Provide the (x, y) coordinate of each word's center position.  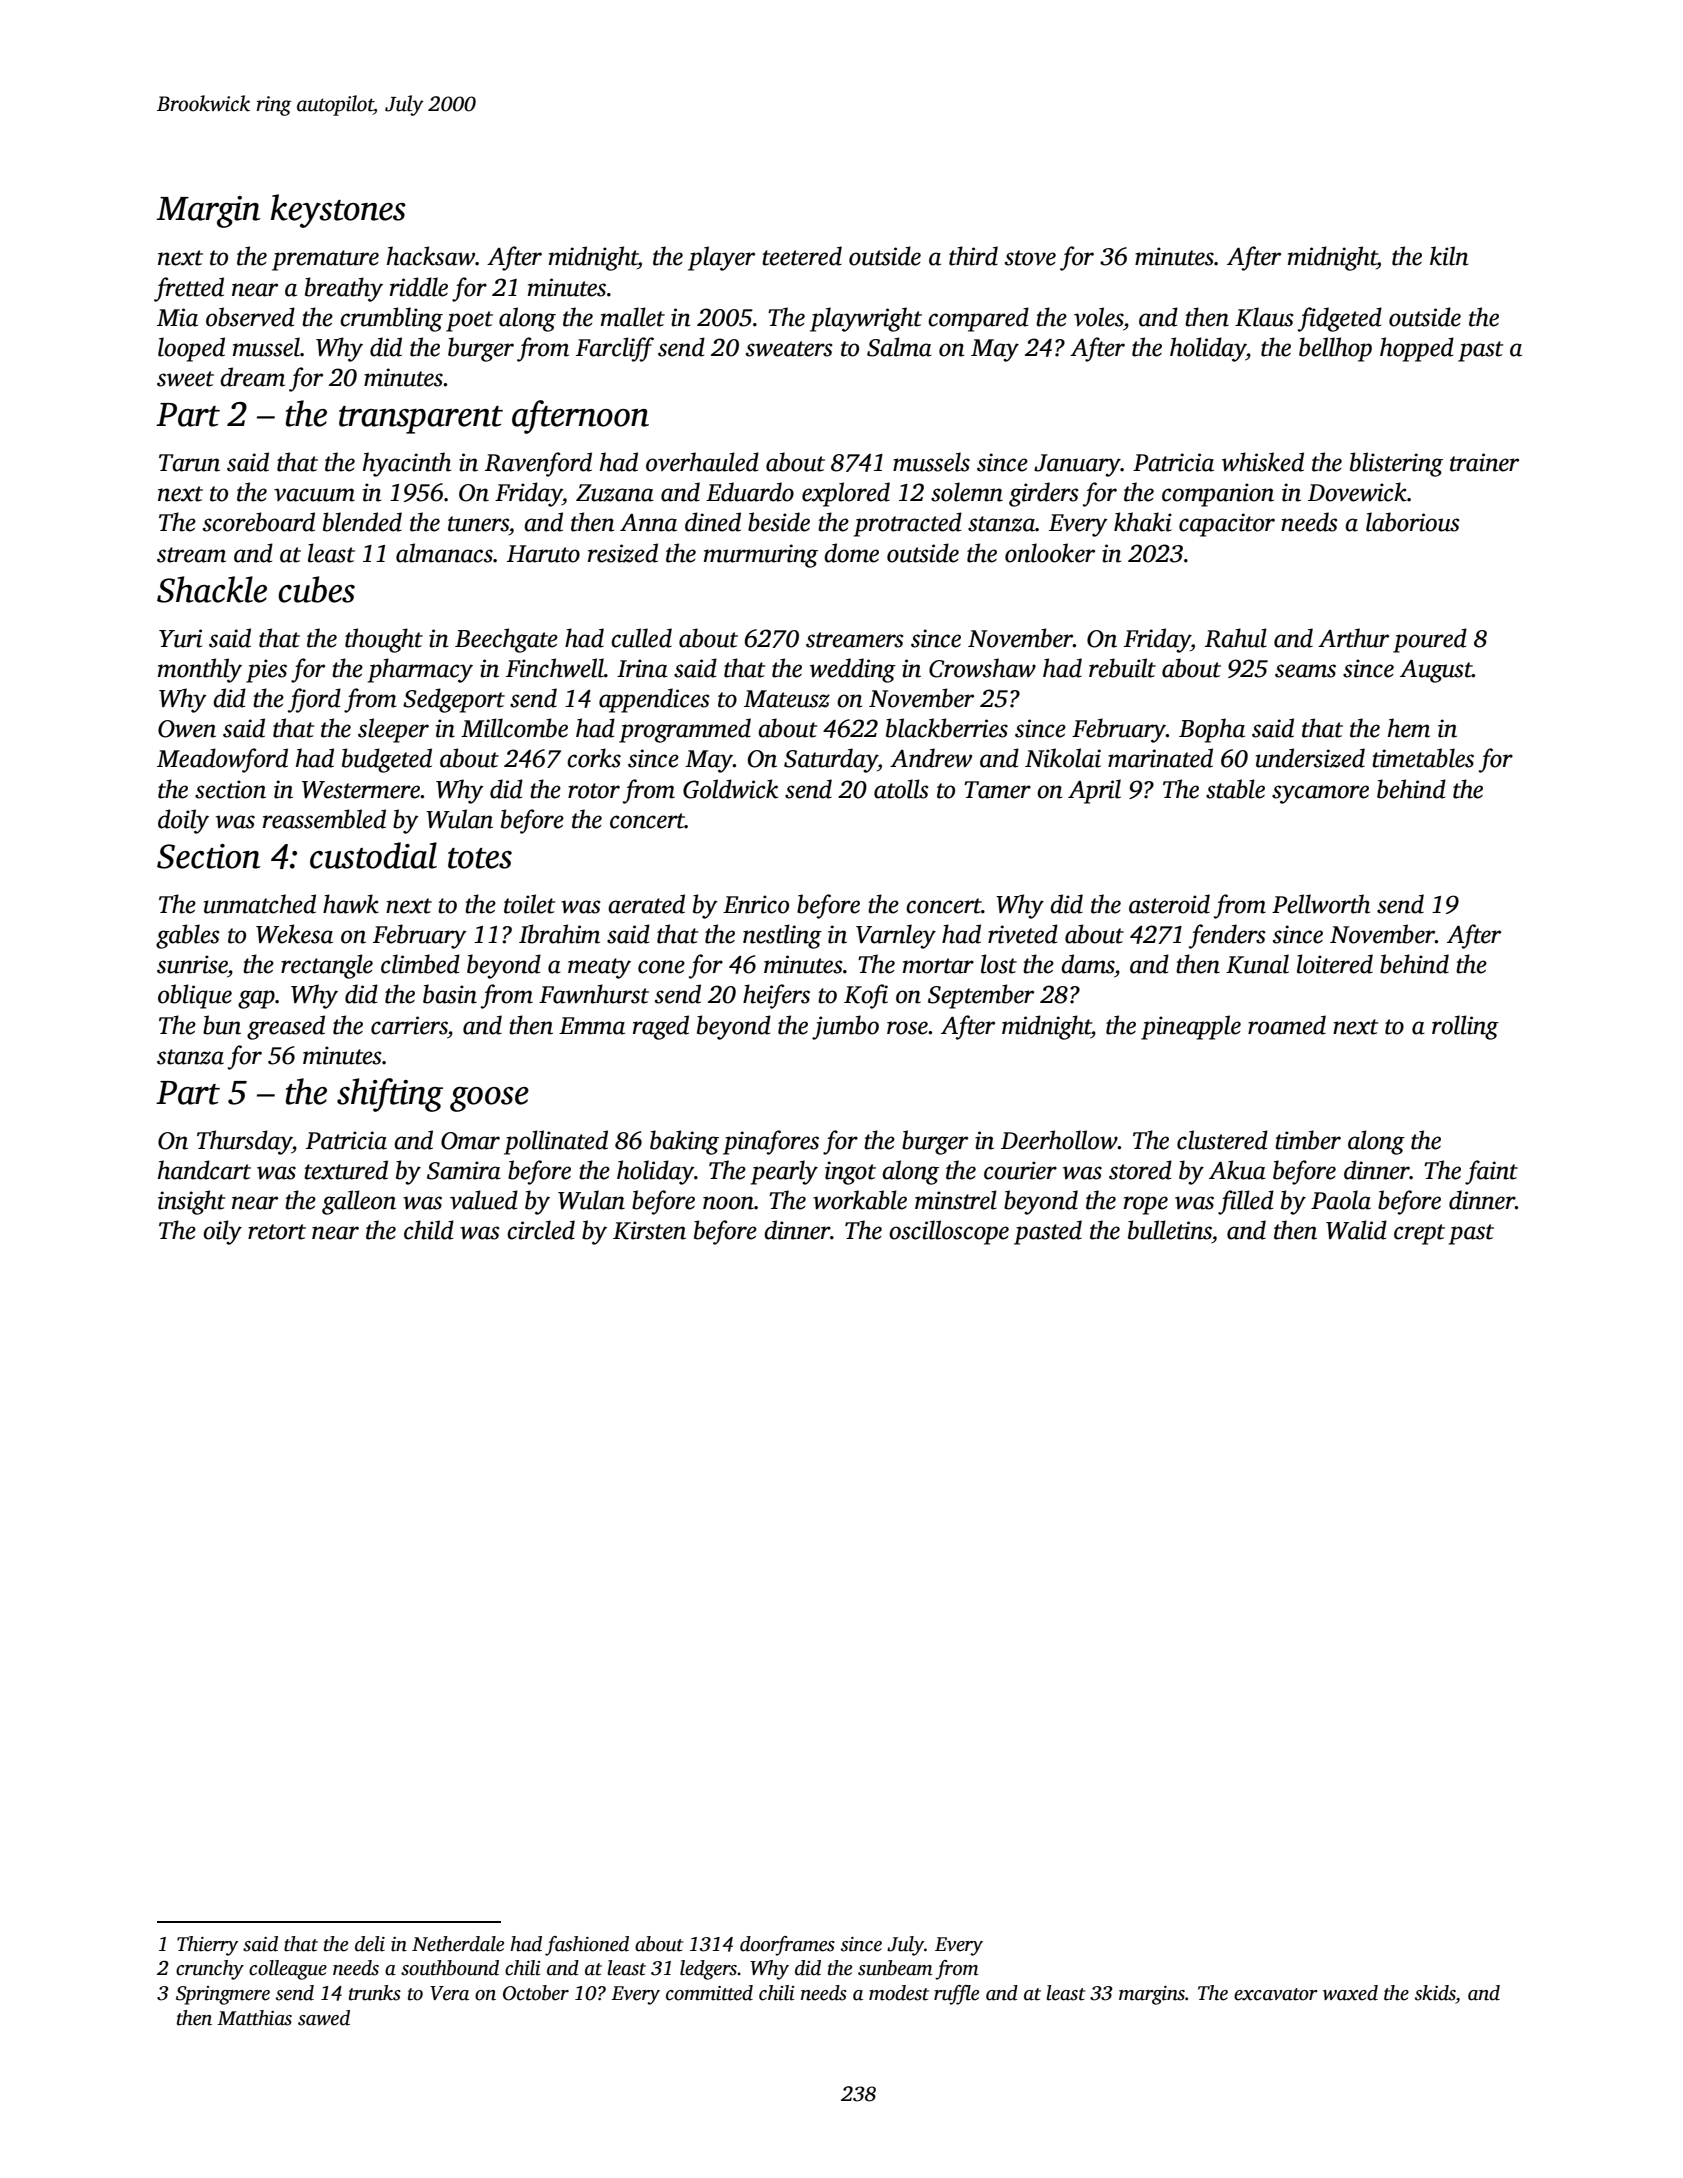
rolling (1465, 1027)
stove (1030, 258)
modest (899, 1993)
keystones (338, 211)
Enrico (756, 904)
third (973, 256)
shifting (390, 1095)
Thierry (207, 1946)
